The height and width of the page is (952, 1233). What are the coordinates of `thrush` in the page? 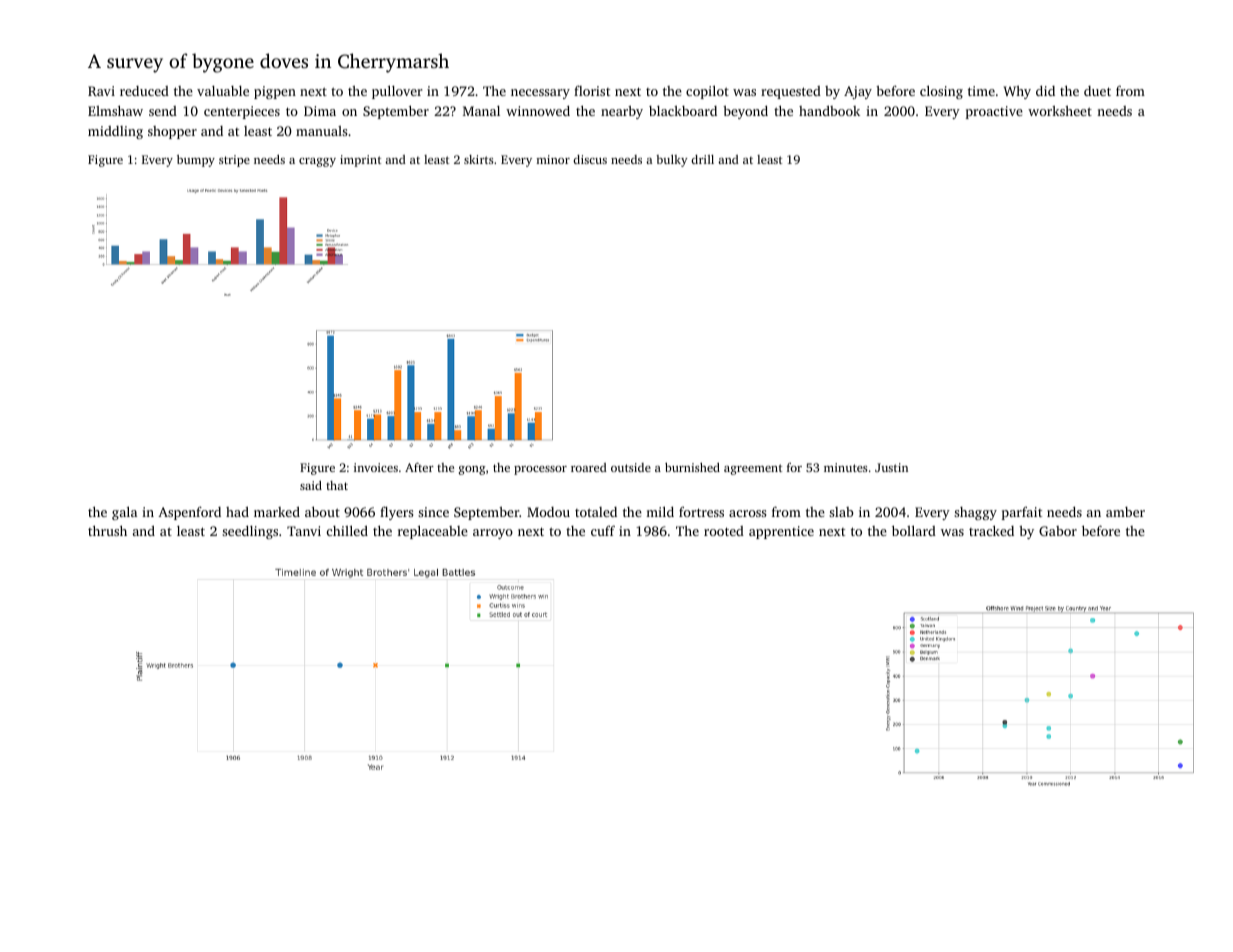 It's located at (107, 530).
